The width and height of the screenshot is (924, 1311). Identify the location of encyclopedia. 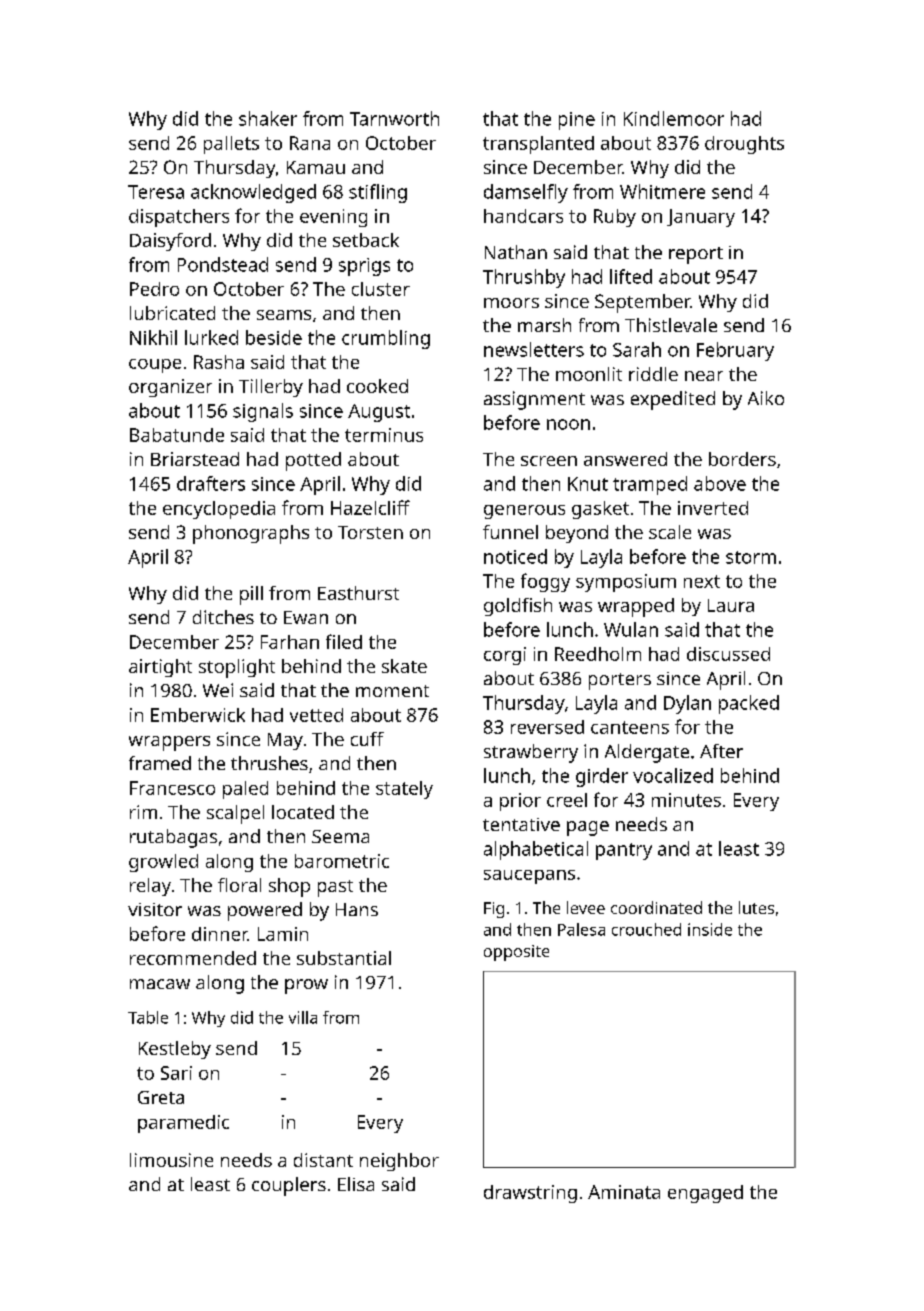
(219, 510).
